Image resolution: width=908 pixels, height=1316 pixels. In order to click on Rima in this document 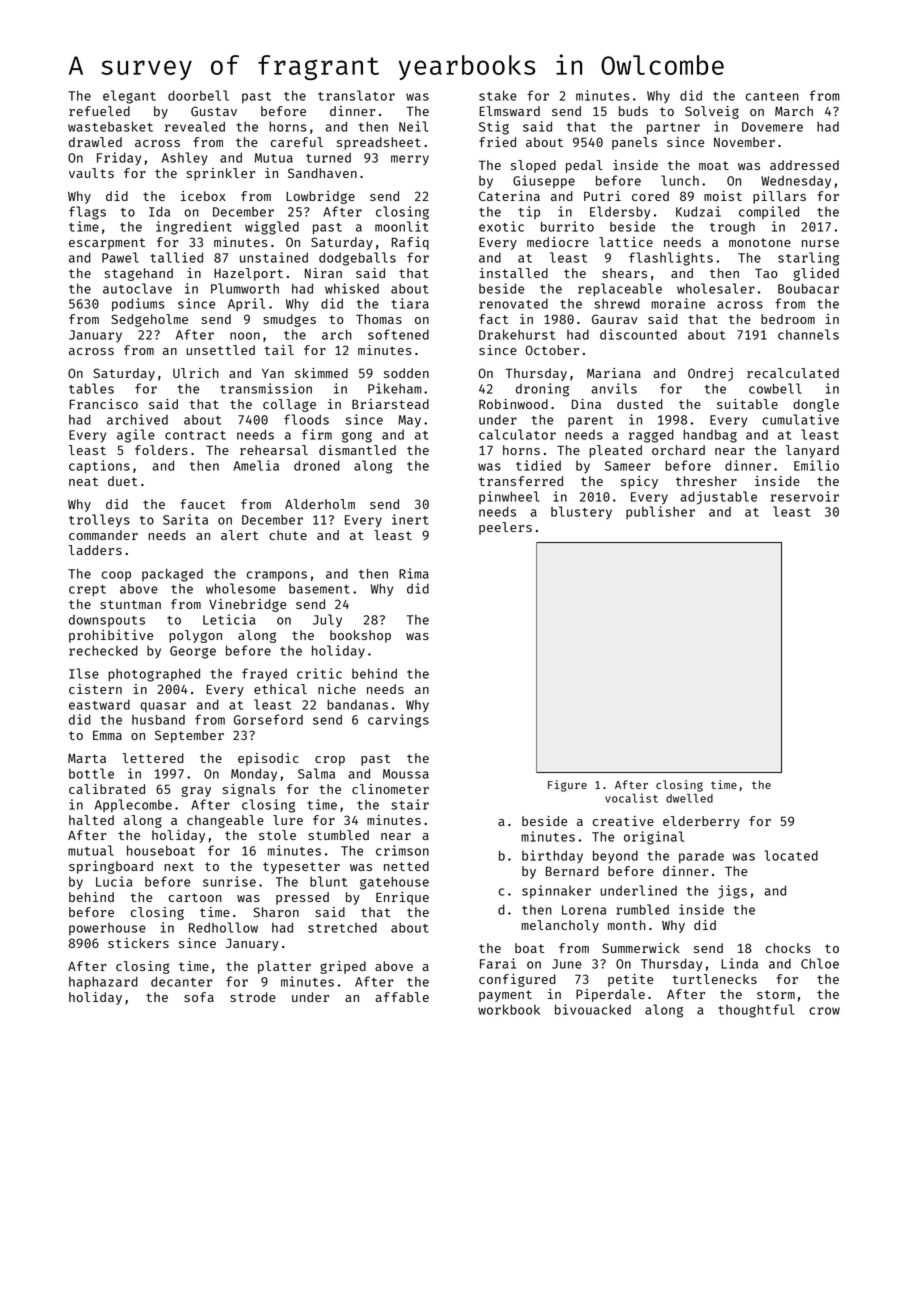, I will do `click(414, 573)`.
